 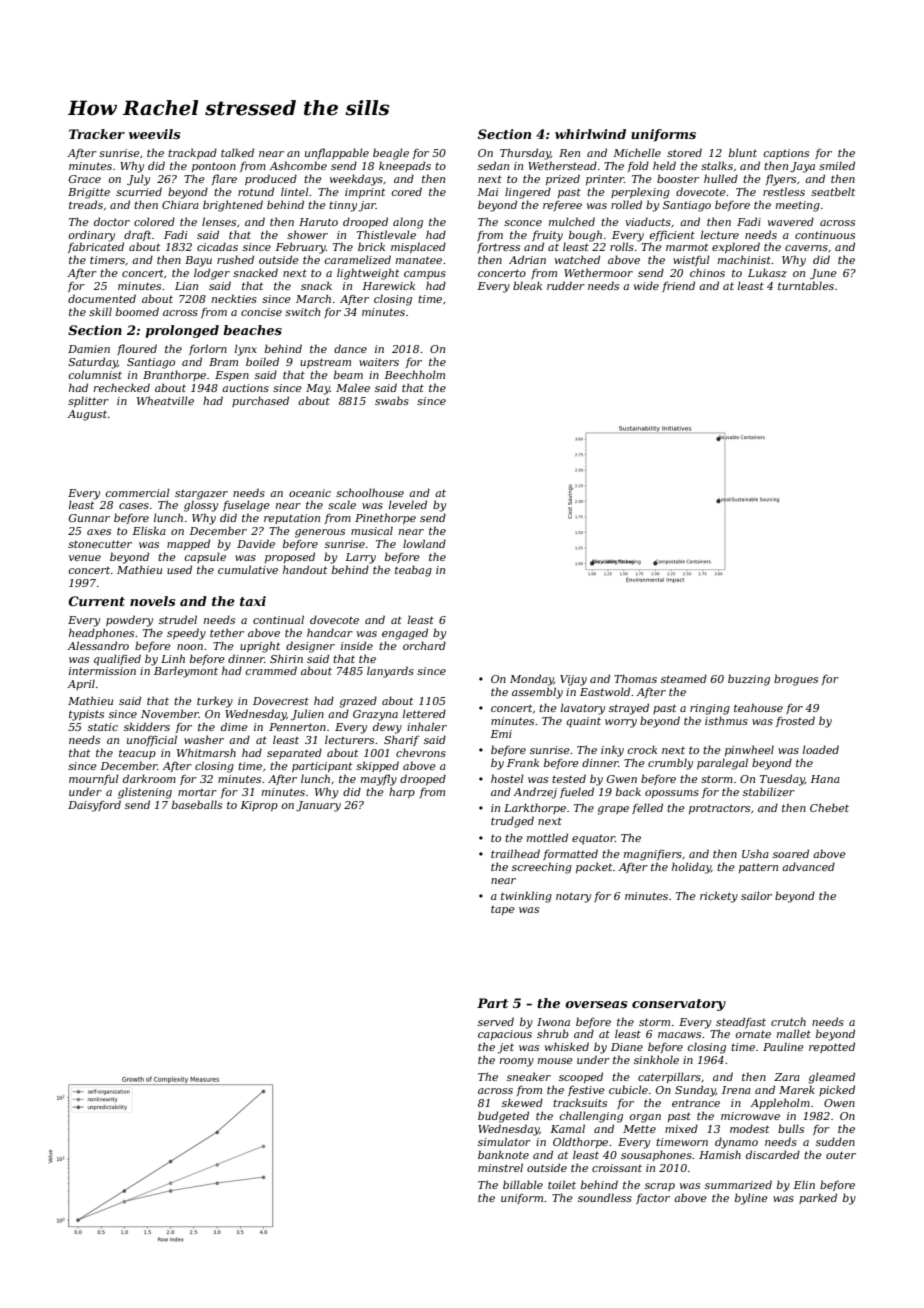 What do you see at coordinates (154, 134) in the screenshot?
I see `weevils` at bounding box center [154, 134].
